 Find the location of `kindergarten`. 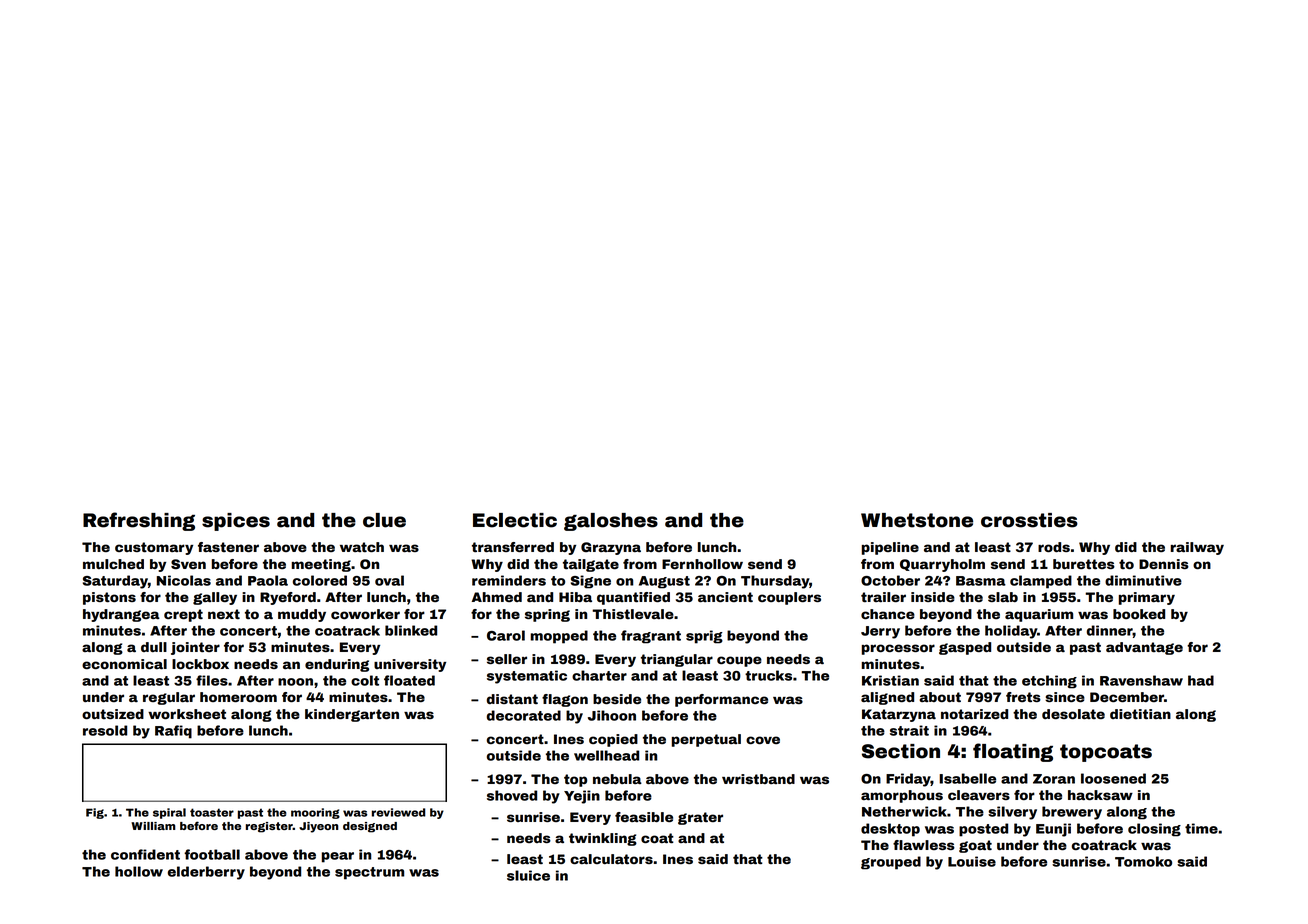

kindergarten is located at coordinates (352, 715).
